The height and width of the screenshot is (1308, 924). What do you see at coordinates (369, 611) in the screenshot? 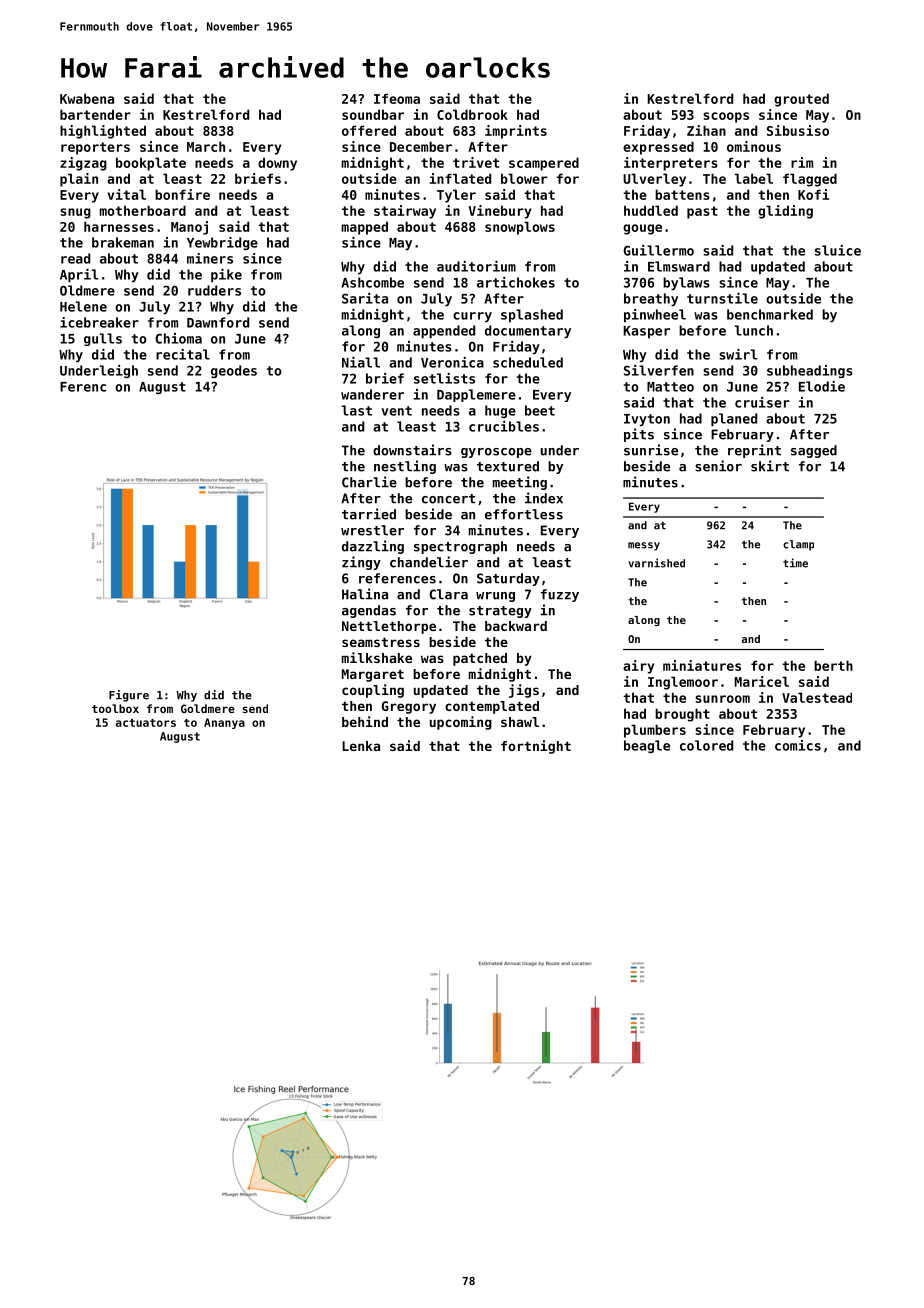
I see `agendas` at bounding box center [369, 611].
